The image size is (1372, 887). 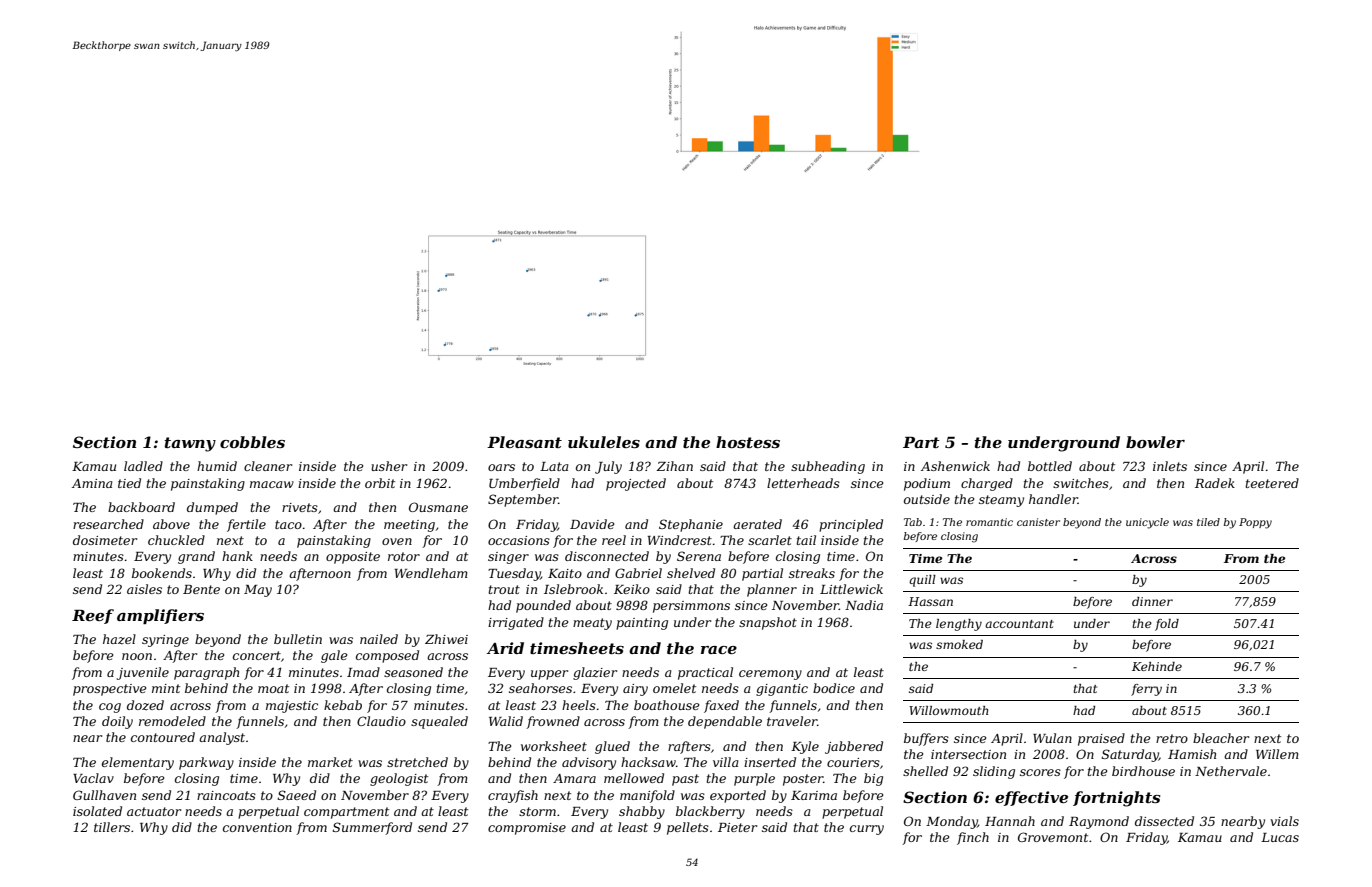 What do you see at coordinates (431, 573) in the screenshot?
I see `Wendleham` at bounding box center [431, 573].
